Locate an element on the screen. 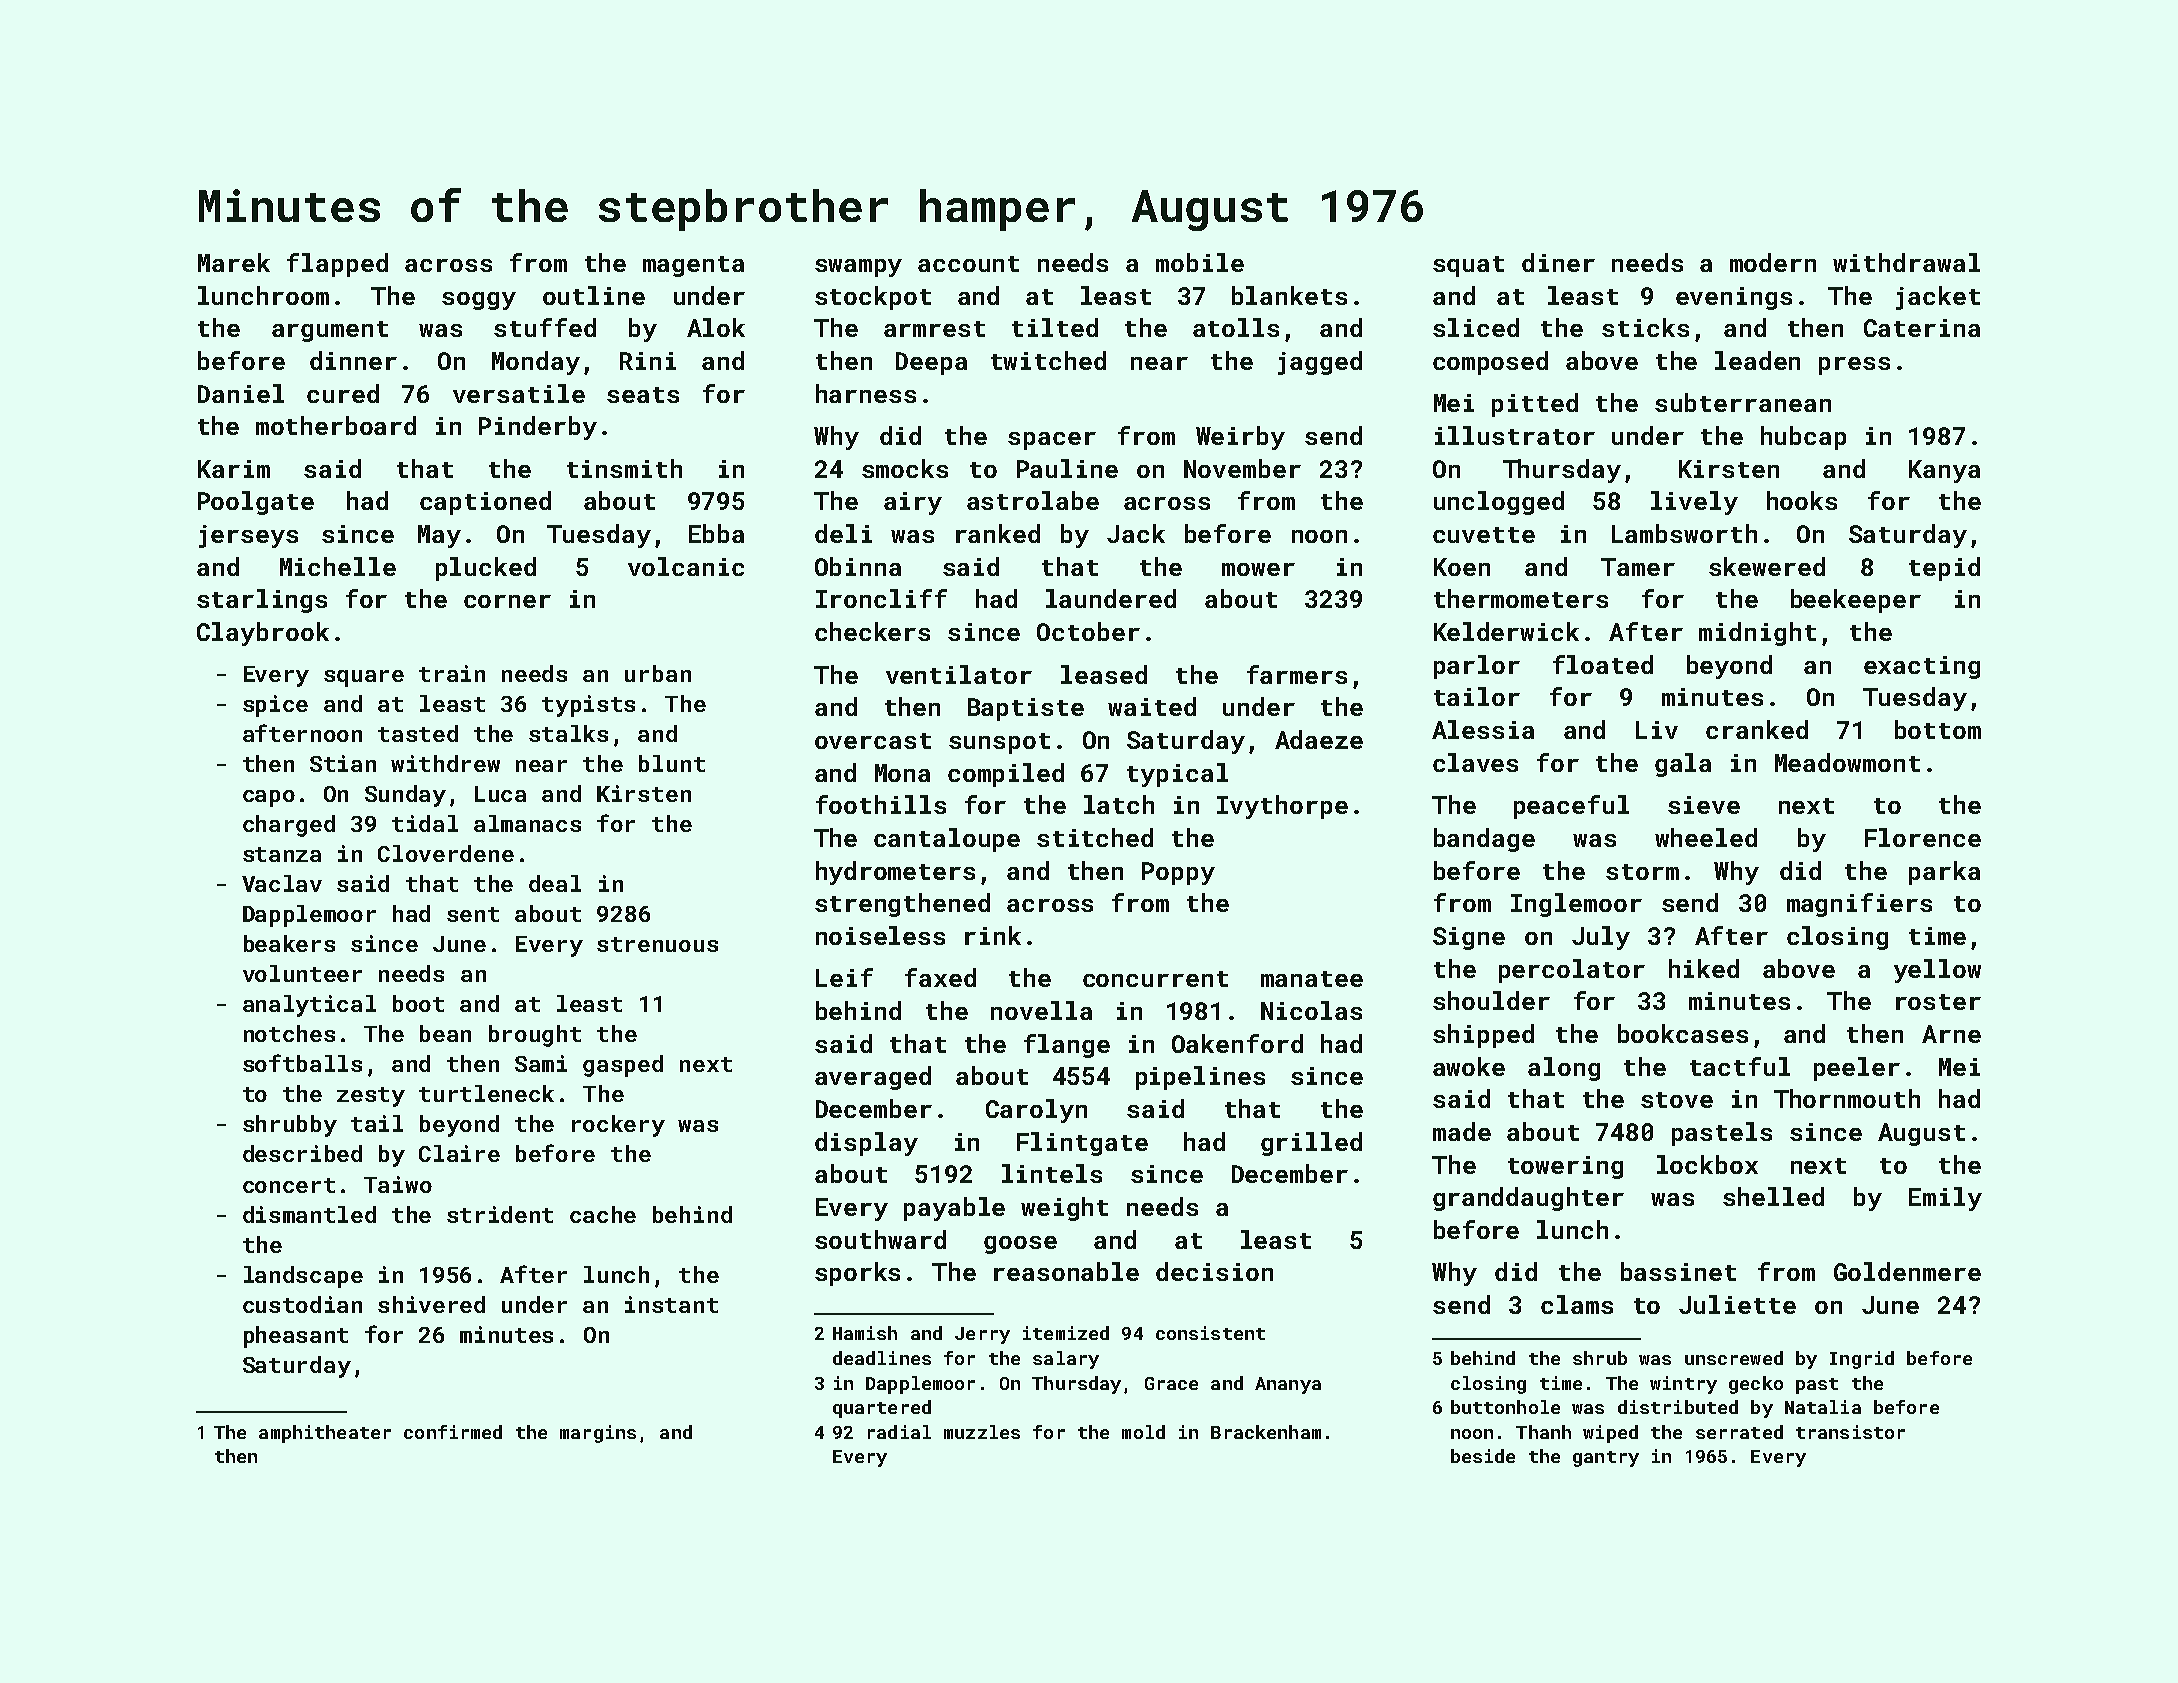  tinsmith is located at coordinates (624, 468).
